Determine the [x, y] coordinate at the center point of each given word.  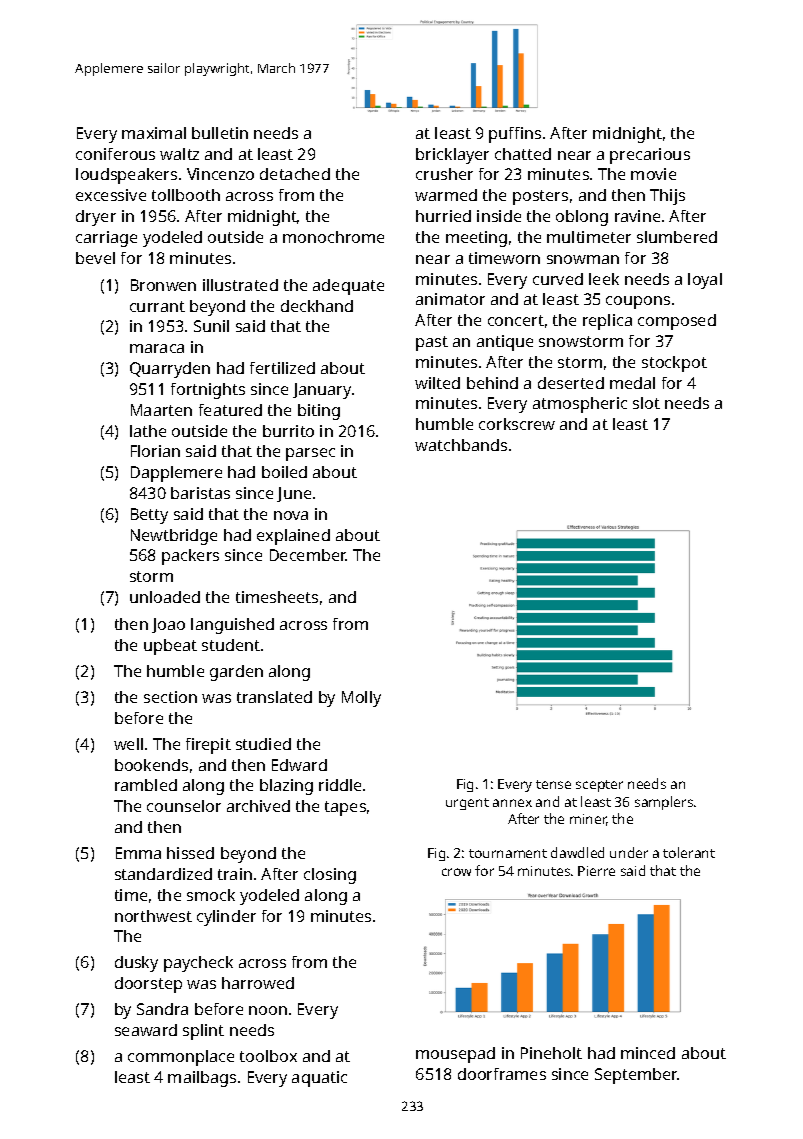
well [128, 744]
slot [646, 403]
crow [456, 872]
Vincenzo [220, 174]
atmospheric [580, 405]
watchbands [461, 445]
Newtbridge [174, 537]
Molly [361, 699]
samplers [664, 803]
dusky [136, 964]
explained [293, 537]
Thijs [667, 197]
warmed [446, 195]
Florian [155, 451]
